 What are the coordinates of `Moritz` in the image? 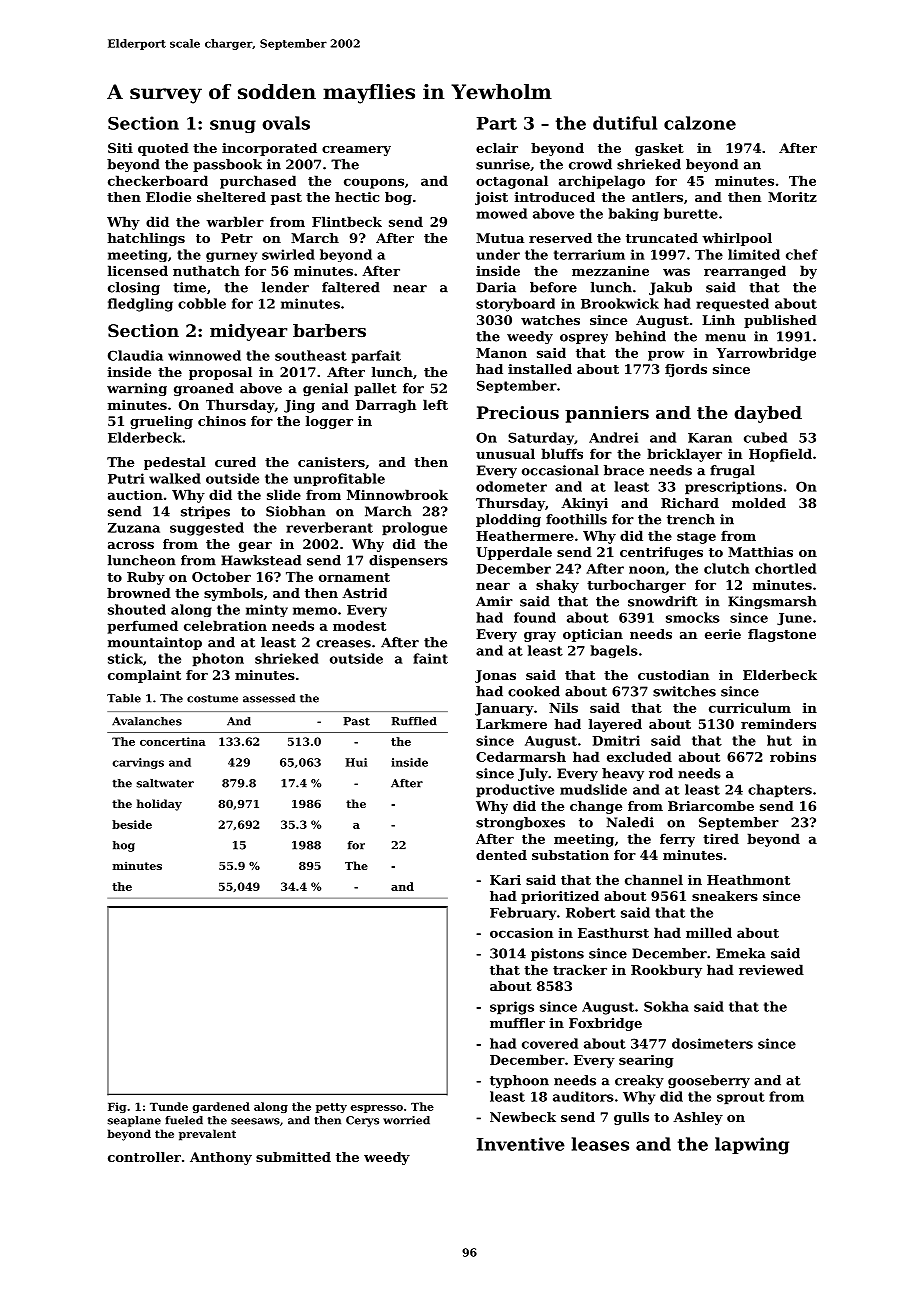 It's located at (792, 197).
